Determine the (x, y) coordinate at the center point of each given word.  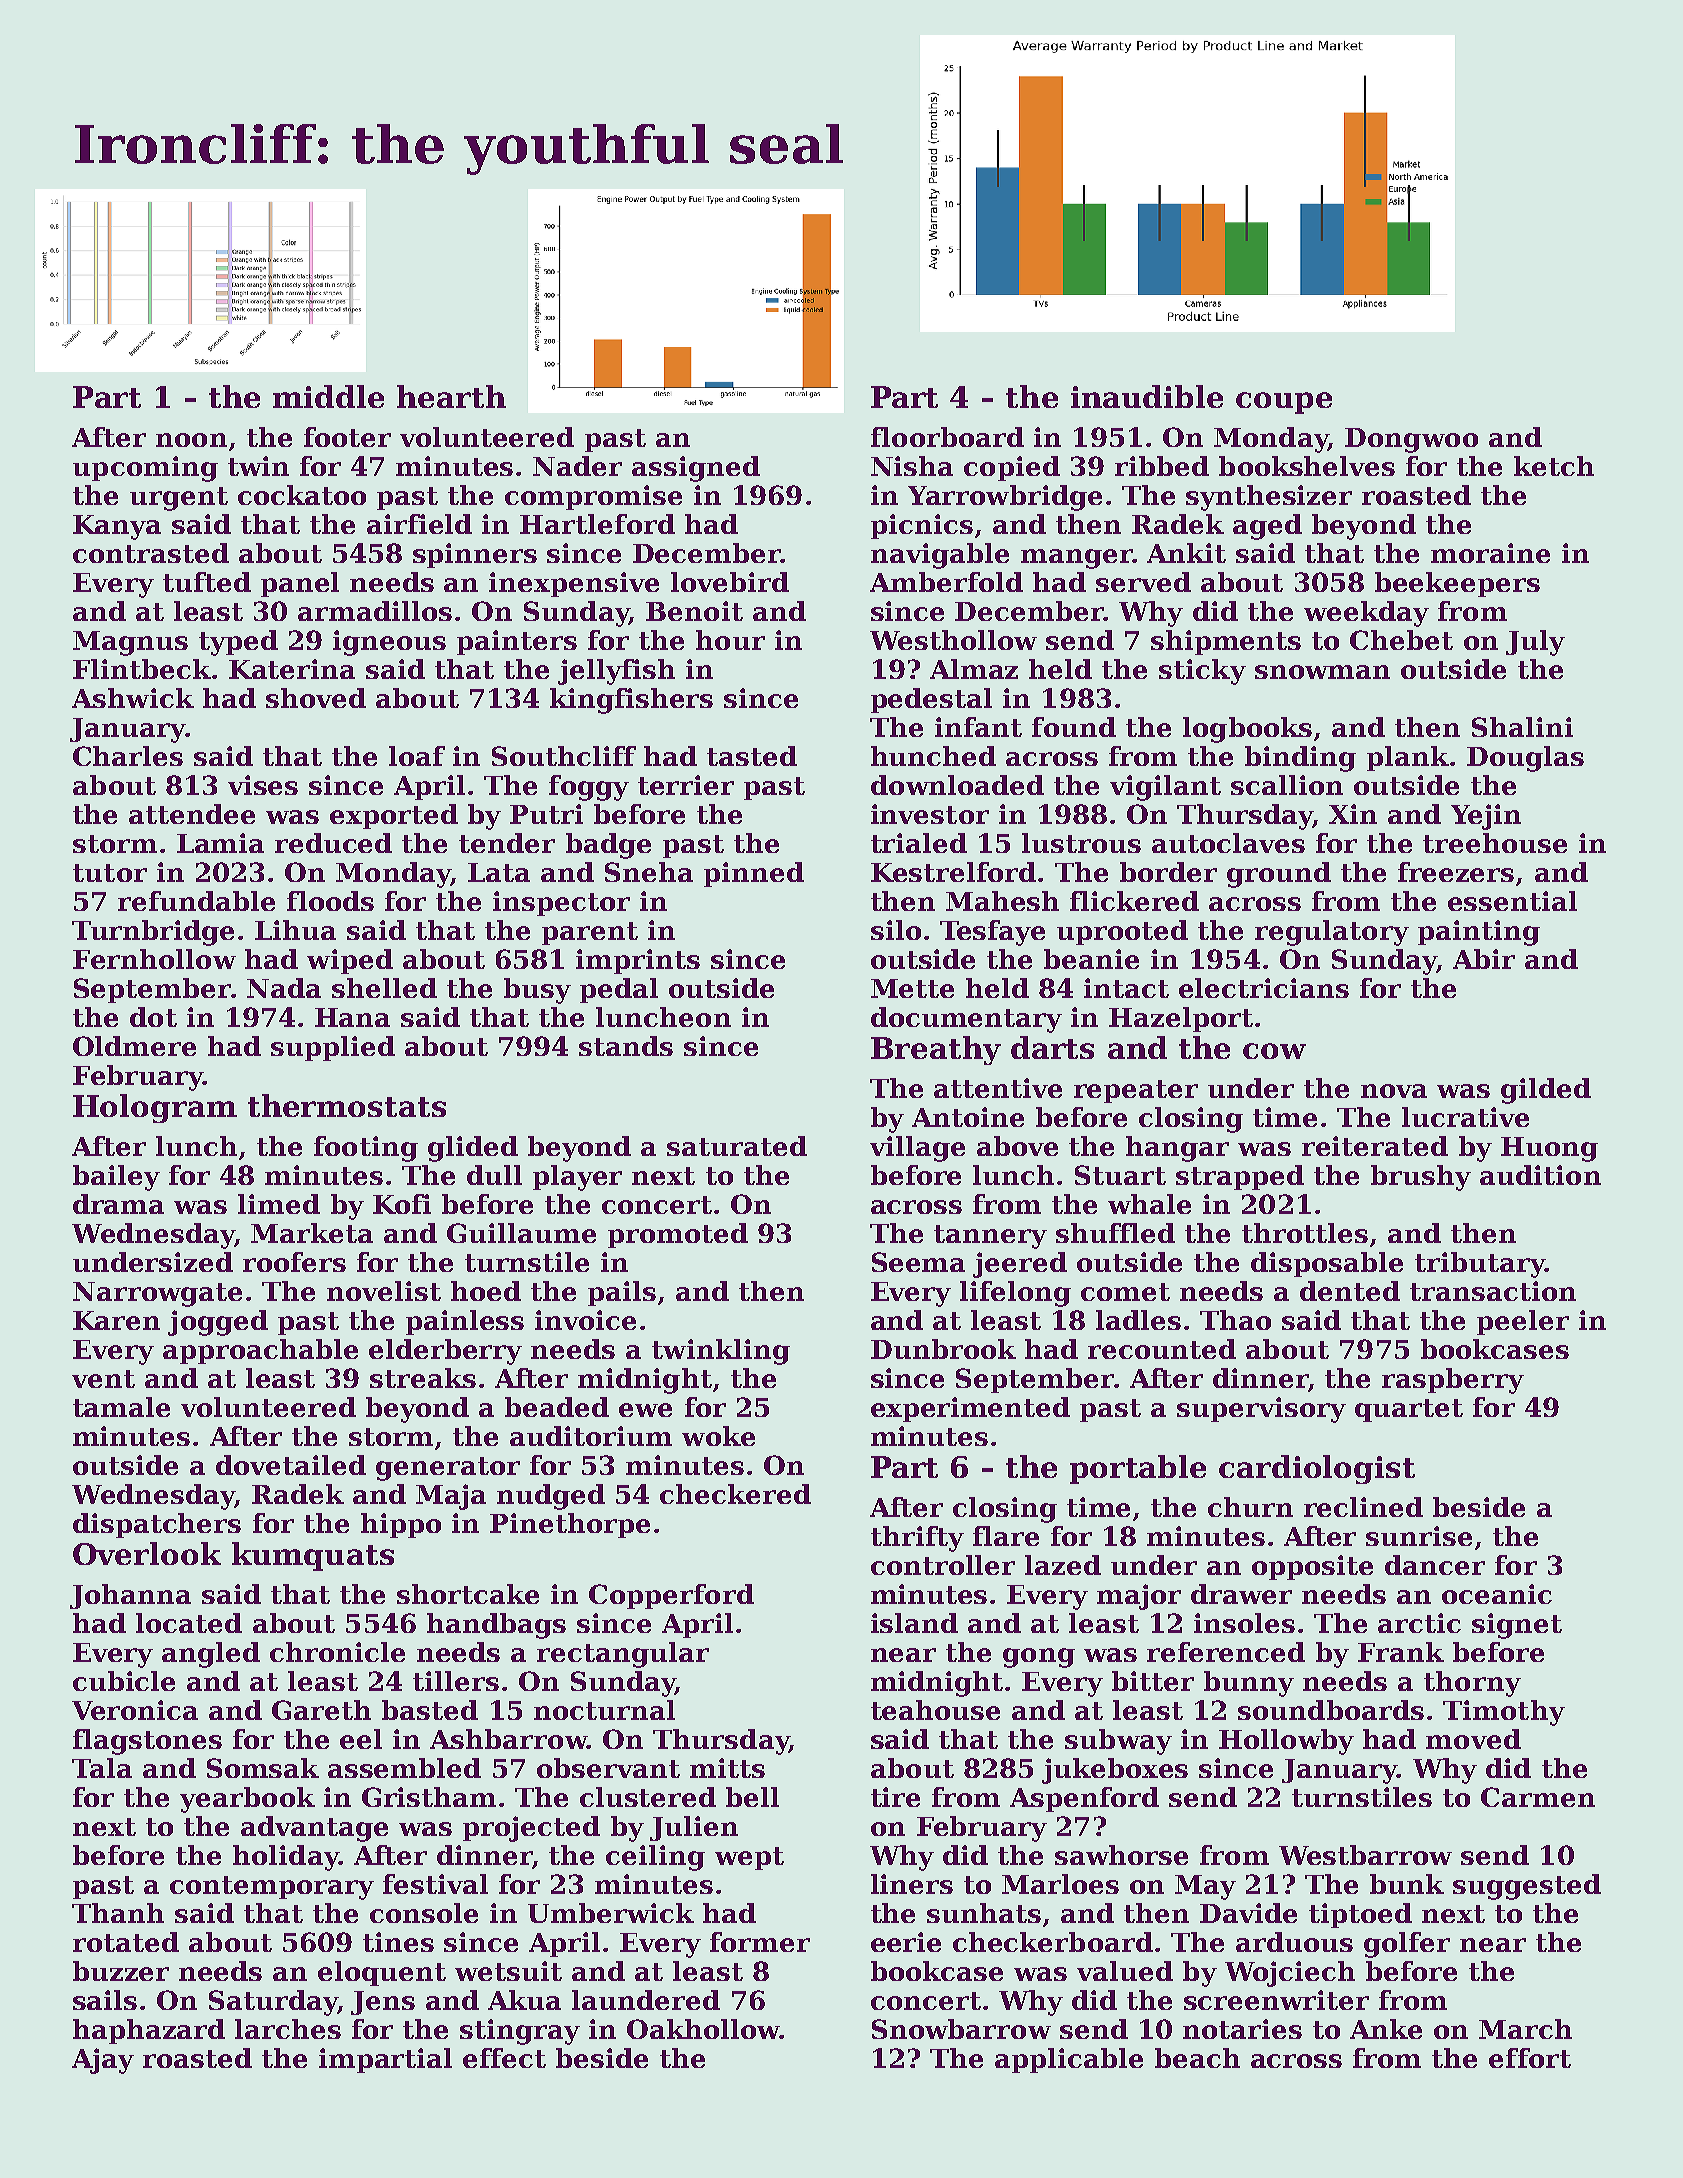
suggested (1527, 1887)
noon (191, 440)
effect (504, 2058)
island (914, 1623)
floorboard (947, 437)
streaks (423, 1378)
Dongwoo (1411, 440)
